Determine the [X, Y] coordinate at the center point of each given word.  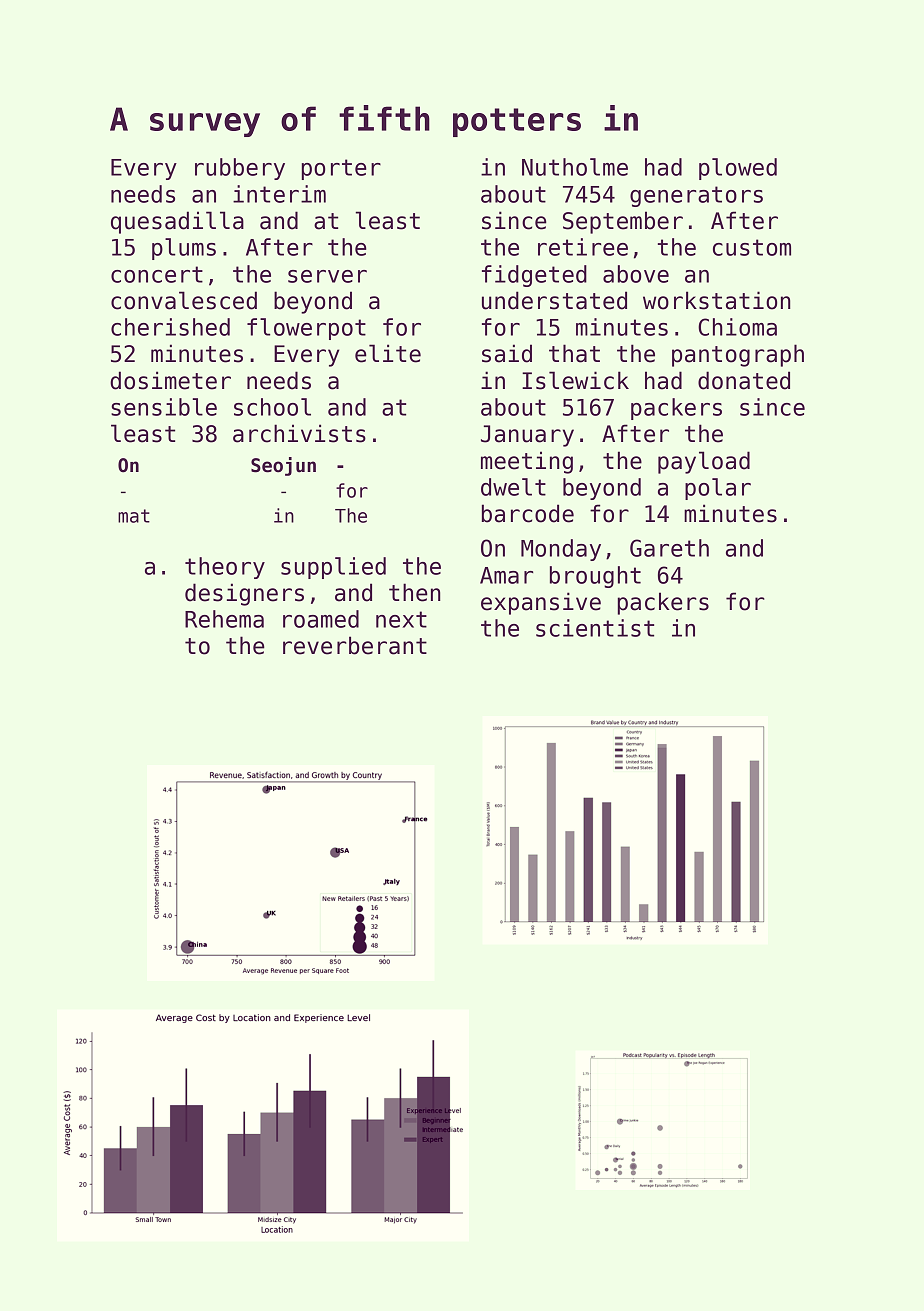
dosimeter [170, 380]
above [636, 274]
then [415, 592]
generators [696, 196]
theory [225, 568]
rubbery [240, 169]
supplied [333, 568]
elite [388, 353]
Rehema [224, 619]
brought [595, 577]
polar [718, 489]
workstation [717, 300]
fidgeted [534, 276]
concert [157, 274]
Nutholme [575, 167]
